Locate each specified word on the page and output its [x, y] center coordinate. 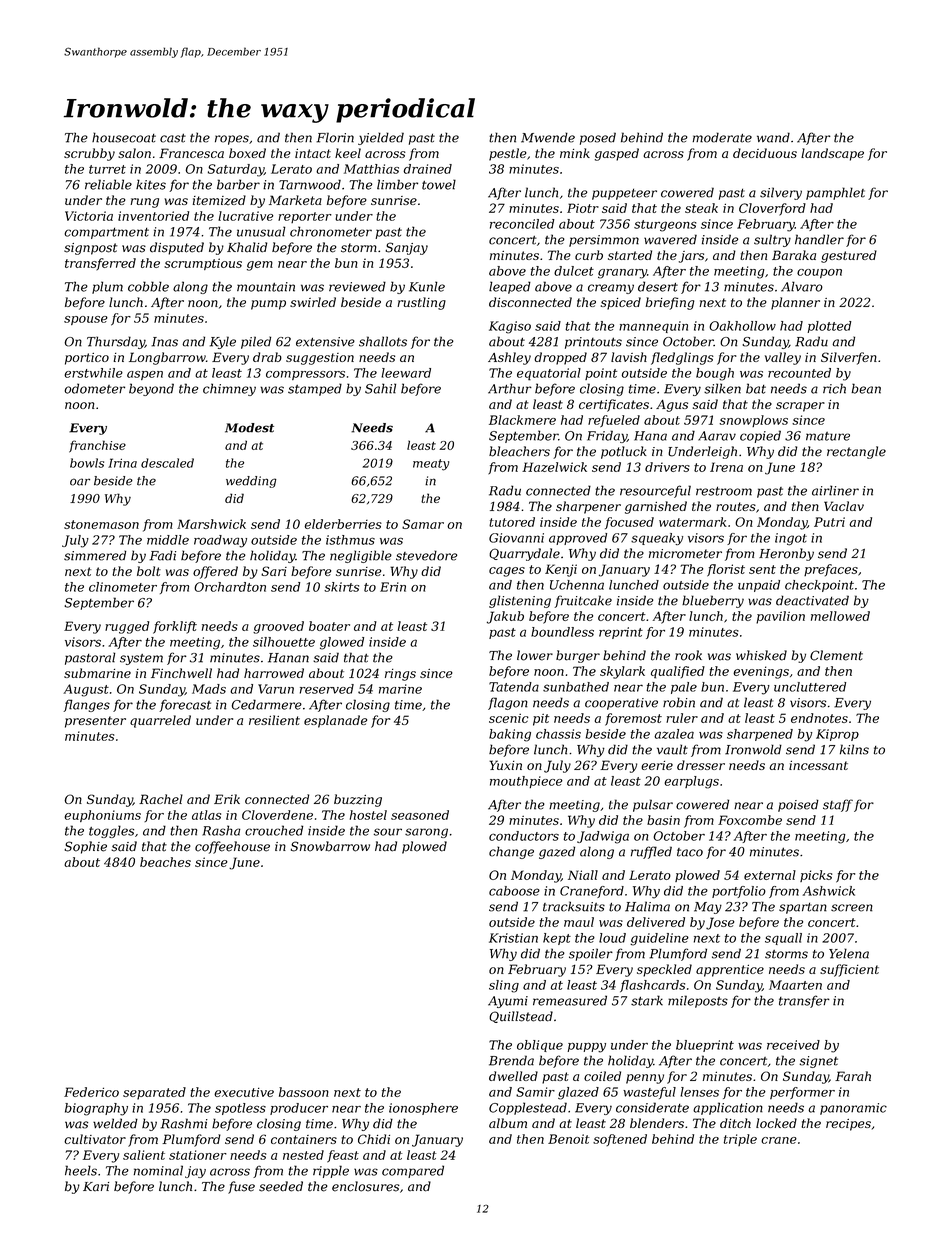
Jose [720, 923]
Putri [829, 522]
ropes [232, 140]
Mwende [548, 137]
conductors [524, 836]
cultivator [95, 1139]
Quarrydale [524, 554]
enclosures [366, 1186]
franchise [97, 446]
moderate [722, 137]
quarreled [160, 721]
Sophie [85, 847]
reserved [327, 689]
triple [740, 1140]
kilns [854, 749]
